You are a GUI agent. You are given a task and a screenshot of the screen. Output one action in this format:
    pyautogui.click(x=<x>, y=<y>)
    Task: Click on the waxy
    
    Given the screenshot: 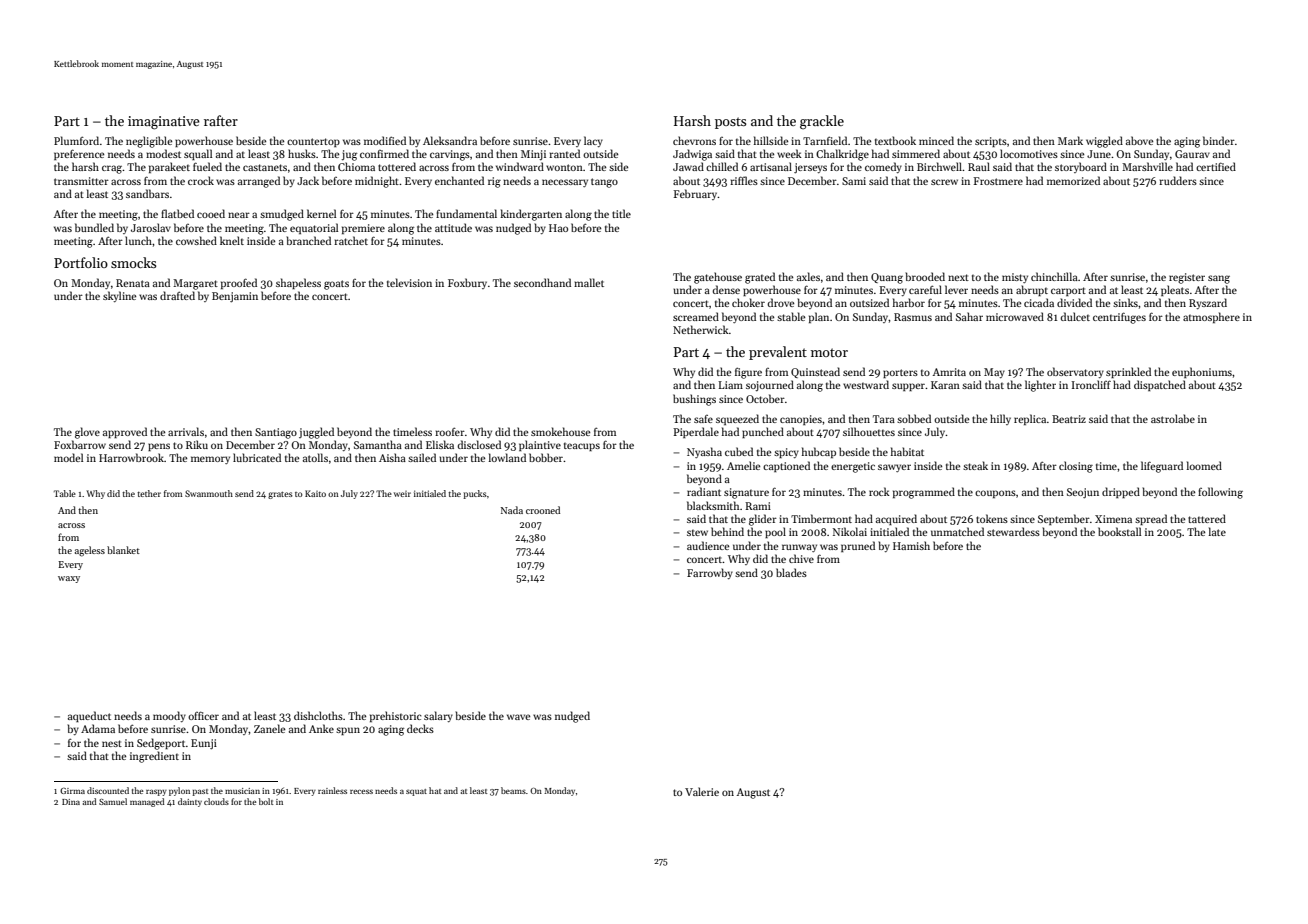 What is the action you would take?
    pyautogui.click(x=69, y=579)
